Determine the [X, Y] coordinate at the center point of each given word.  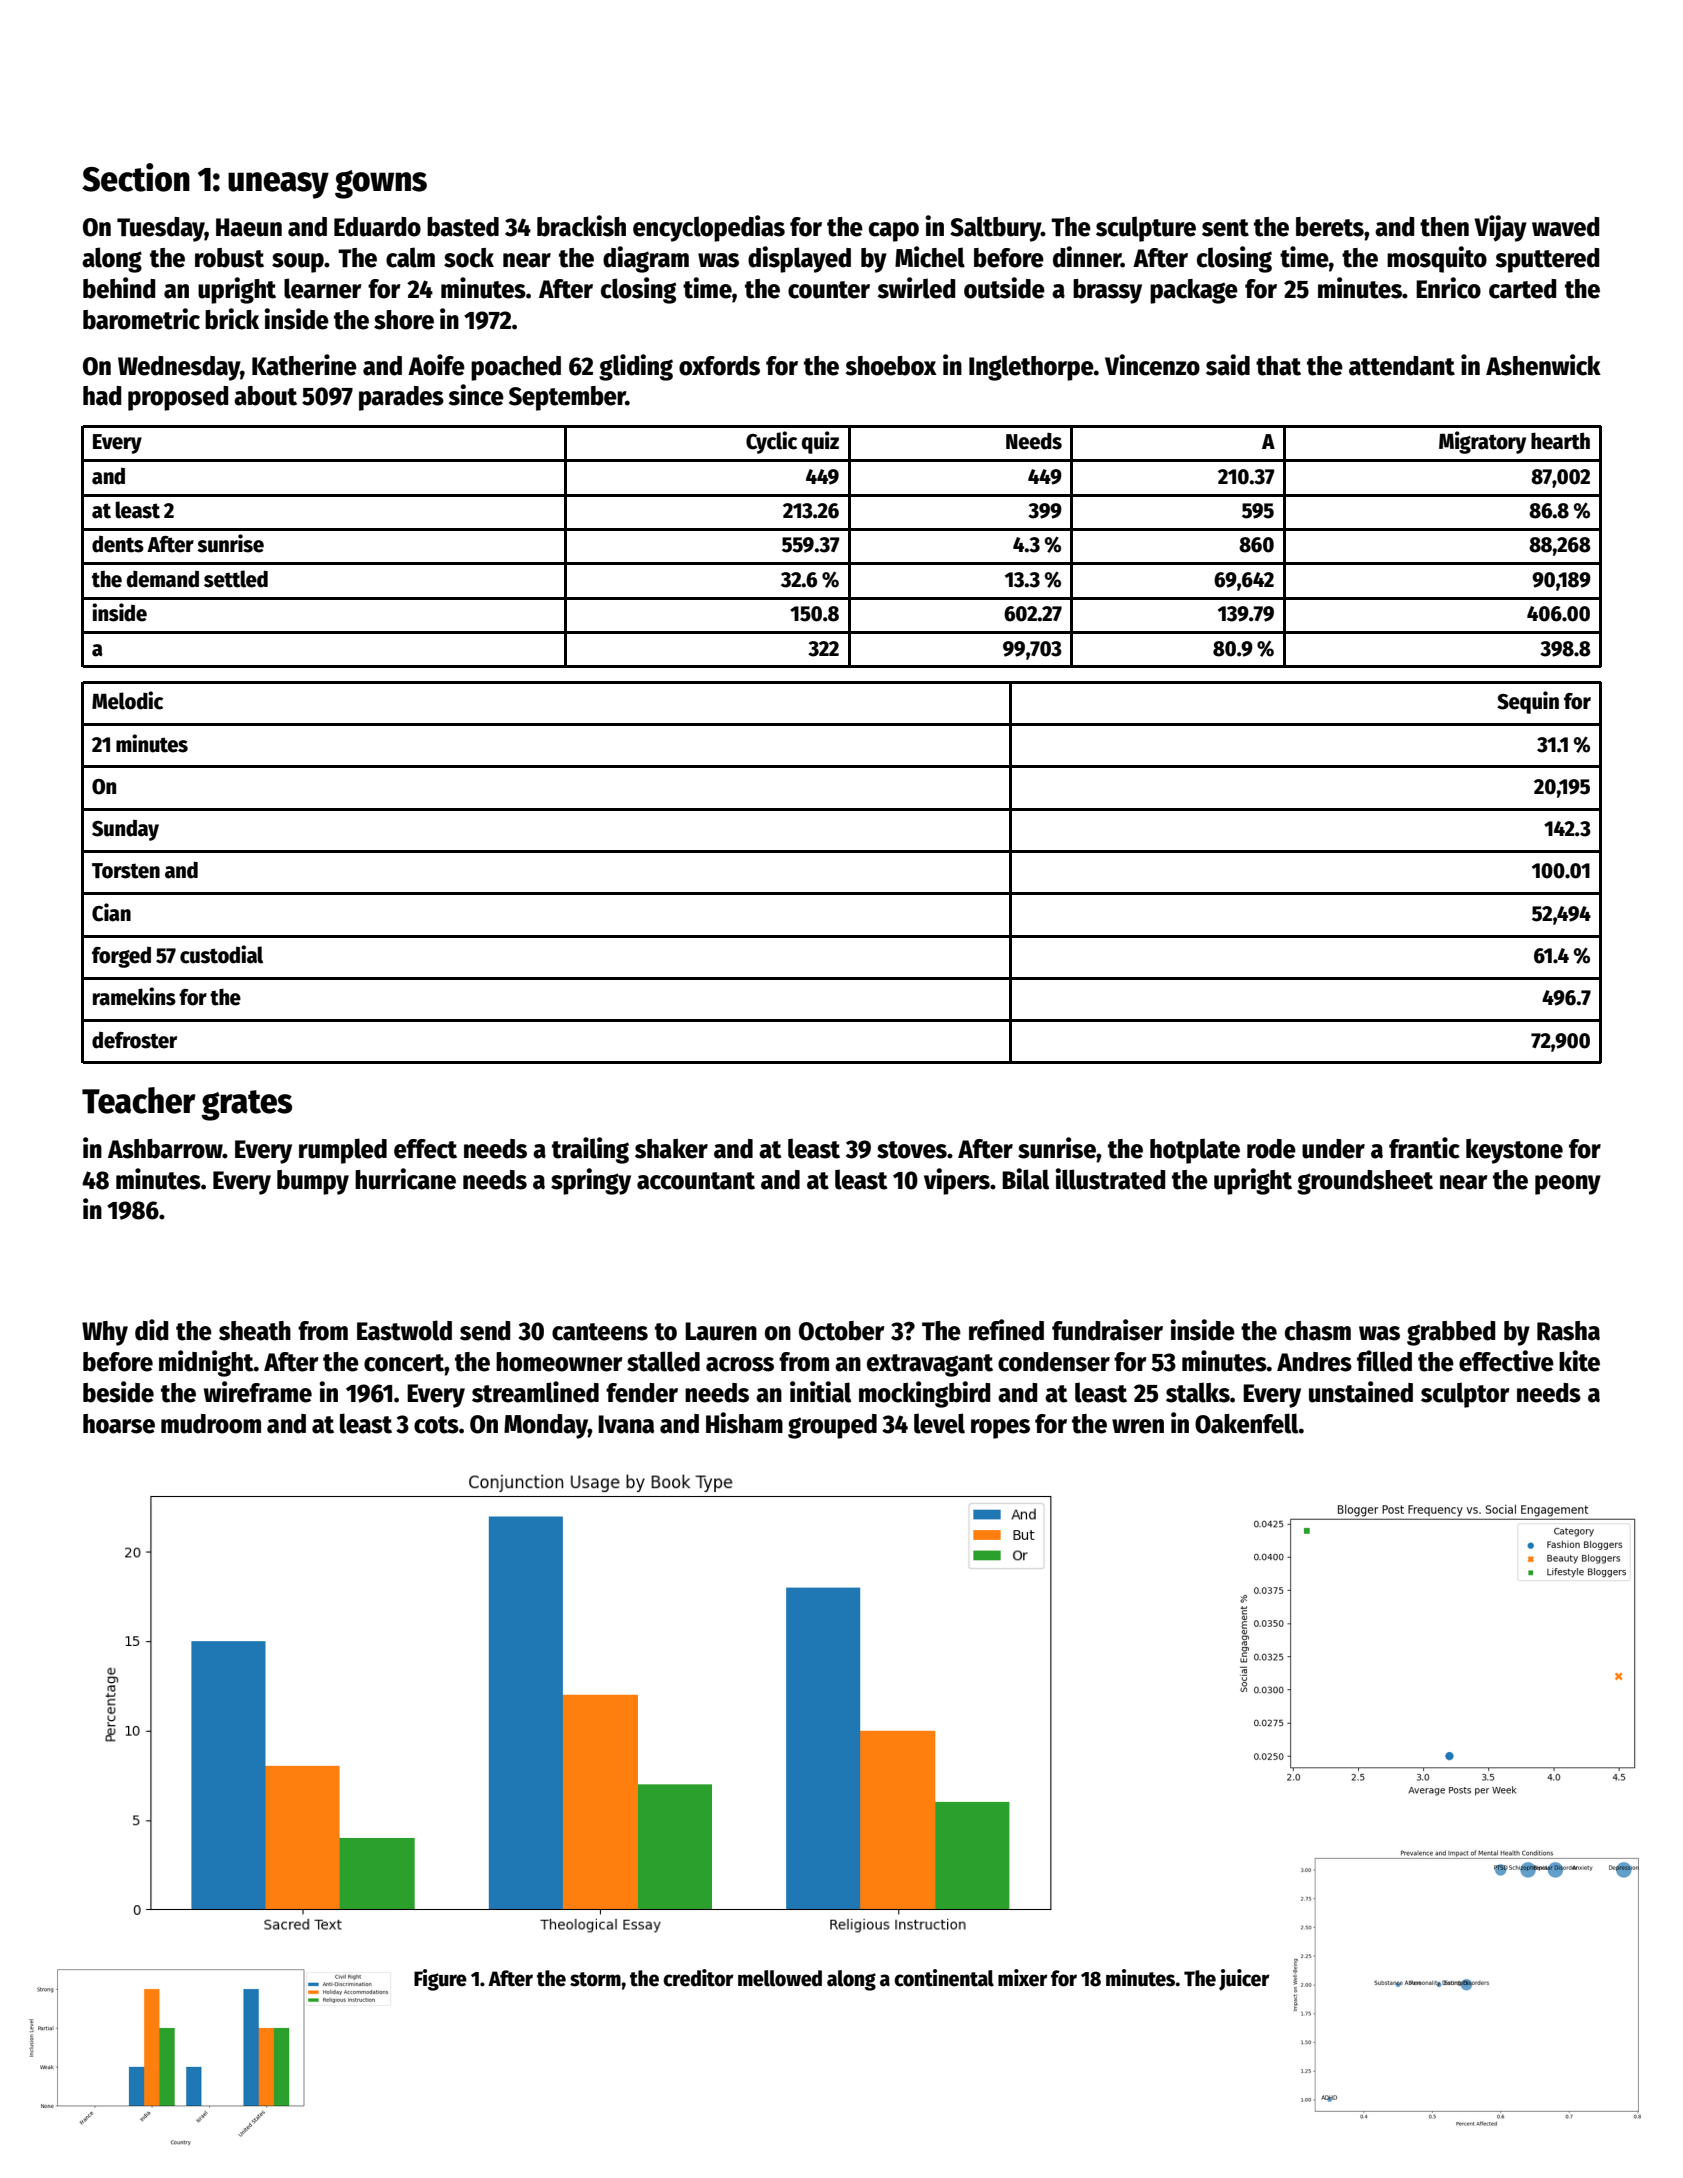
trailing [590, 1150]
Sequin [1528, 702]
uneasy [278, 185]
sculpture [1146, 229]
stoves [912, 1150]
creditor [698, 1978]
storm [595, 1979]
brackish [581, 226]
